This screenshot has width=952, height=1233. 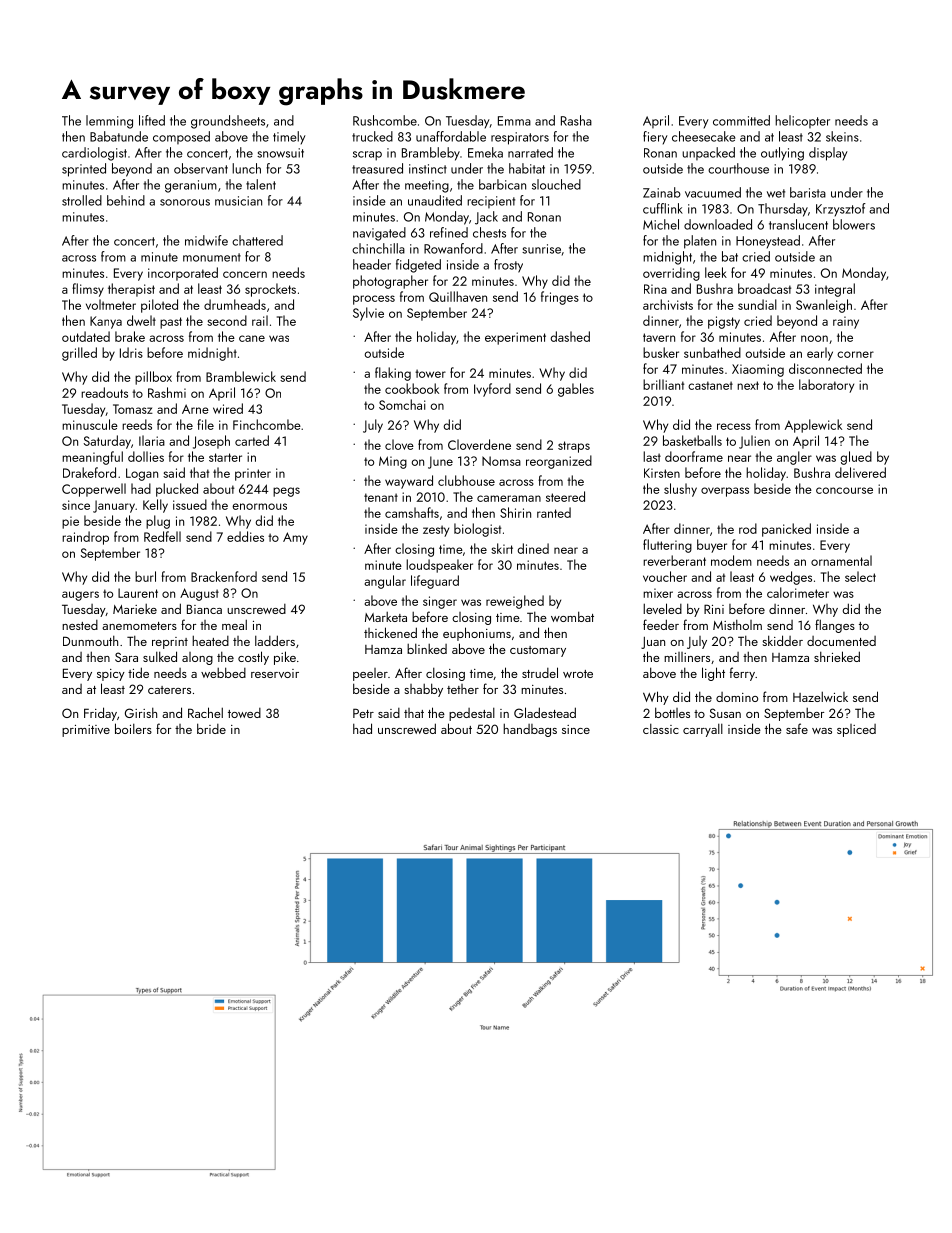 What do you see at coordinates (436, 531) in the screenshot?
I see `zesty` at bounding box center [436, 531].
